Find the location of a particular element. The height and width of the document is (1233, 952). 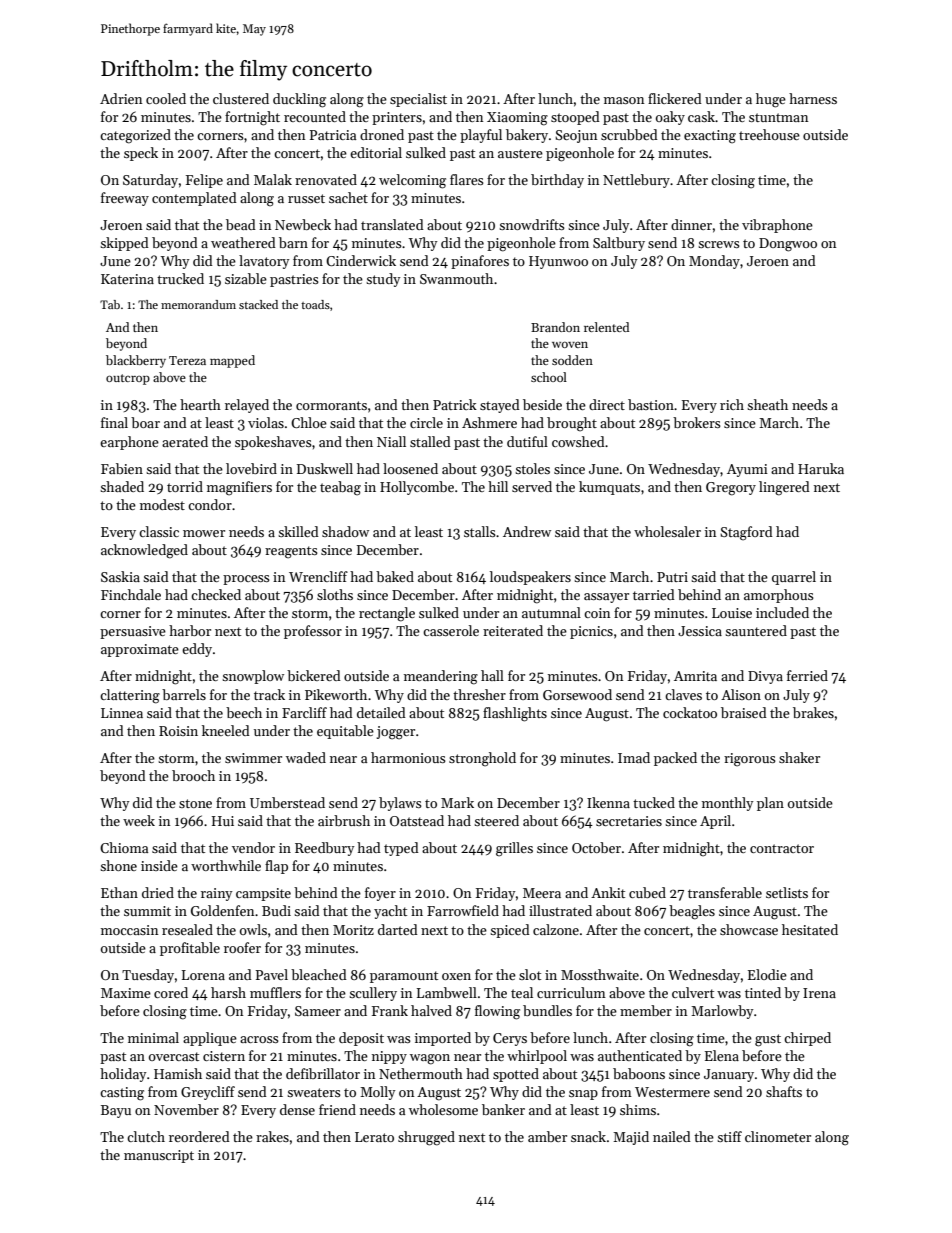

Gorsewood is located at coordinates (577, 694).
